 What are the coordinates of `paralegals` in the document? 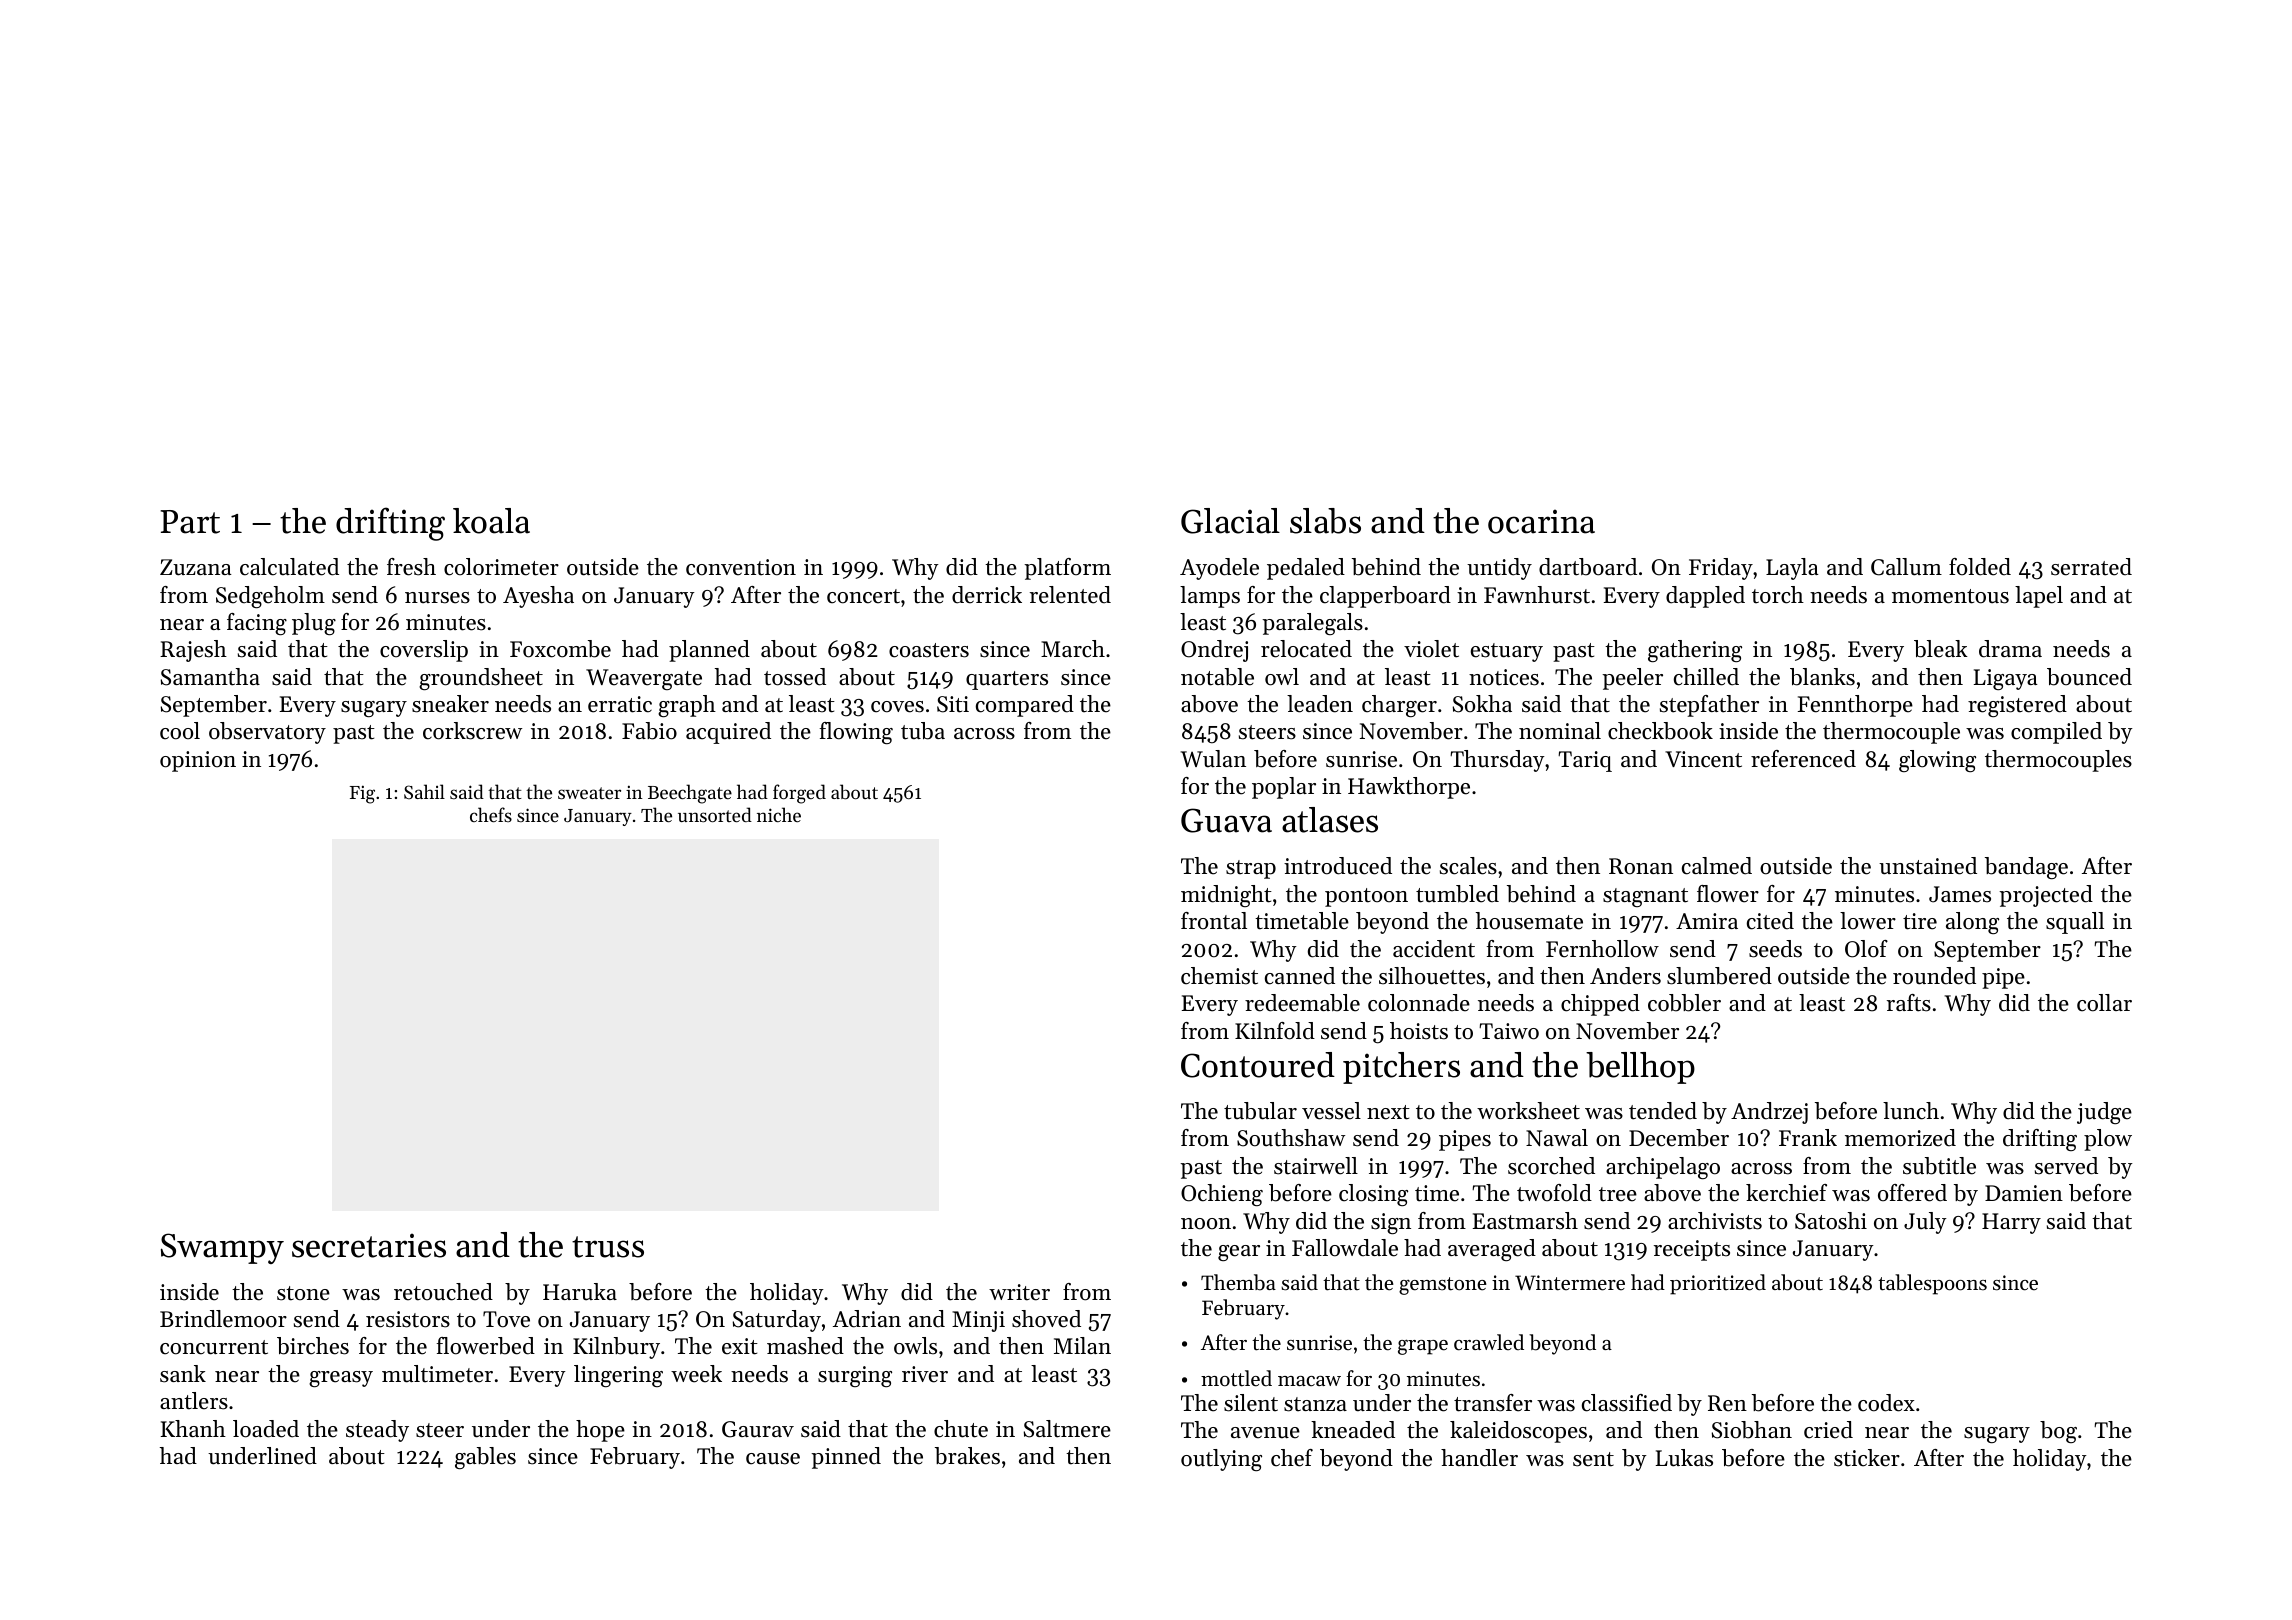 It's located at (1312, 624).
